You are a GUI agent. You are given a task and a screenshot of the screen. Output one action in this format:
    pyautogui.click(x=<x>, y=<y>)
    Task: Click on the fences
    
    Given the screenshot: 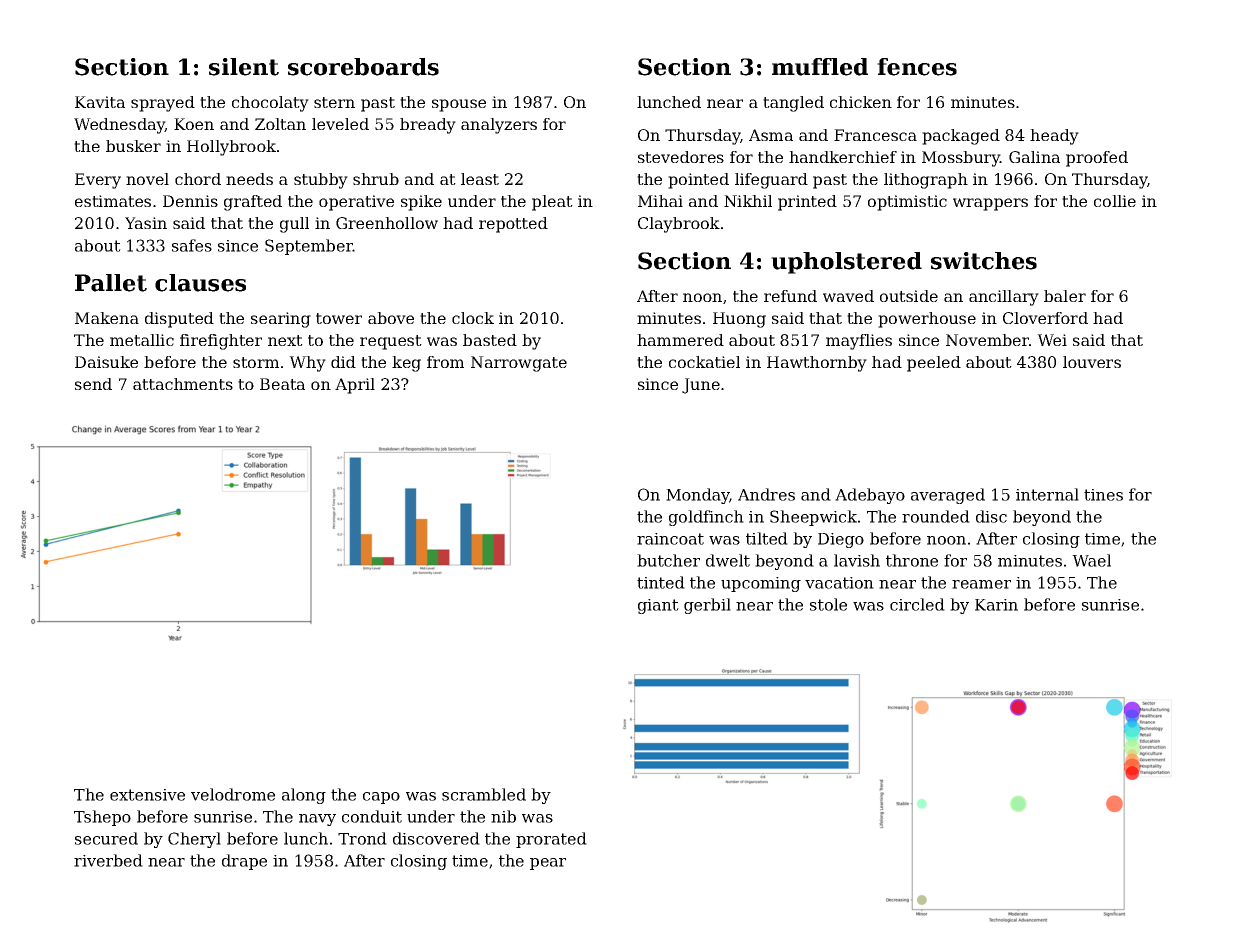 What is the action you would take?
    pyautogui.click(x=917, y=67)
